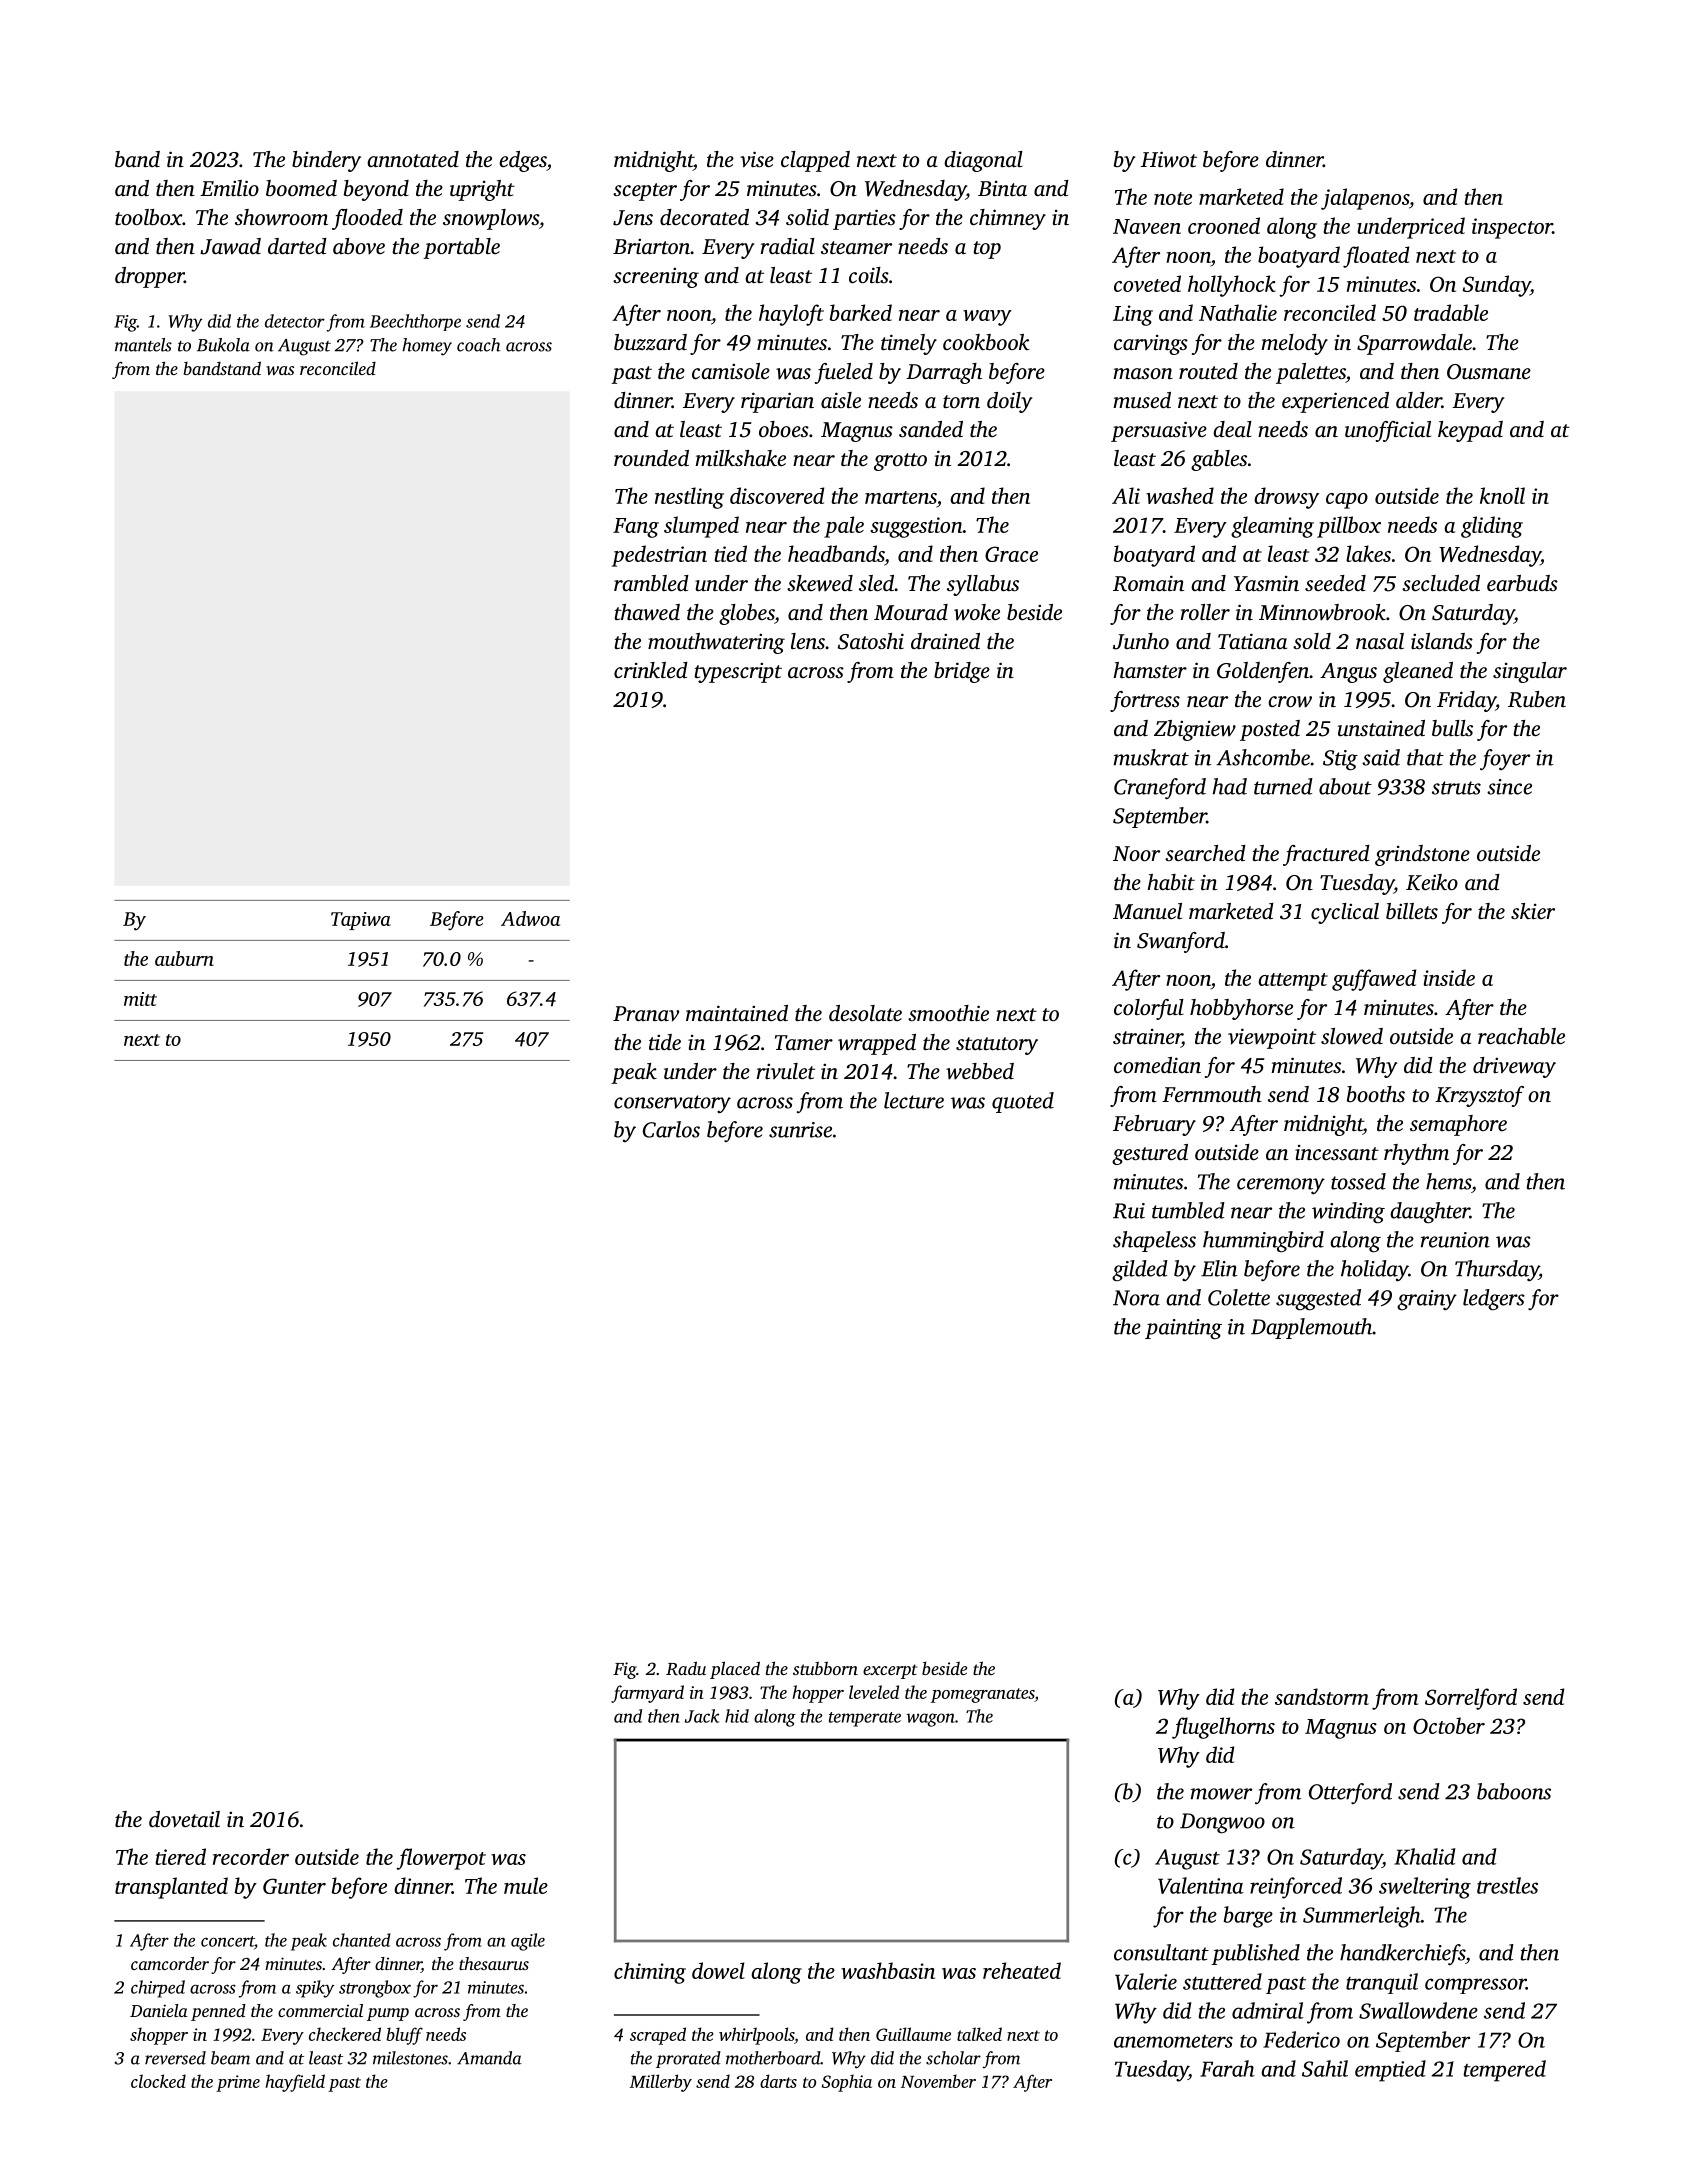 This page has width=1683, height=2178. Describe the element at coordinates (1002, 188) in the page. I see `Binta` at that location.
